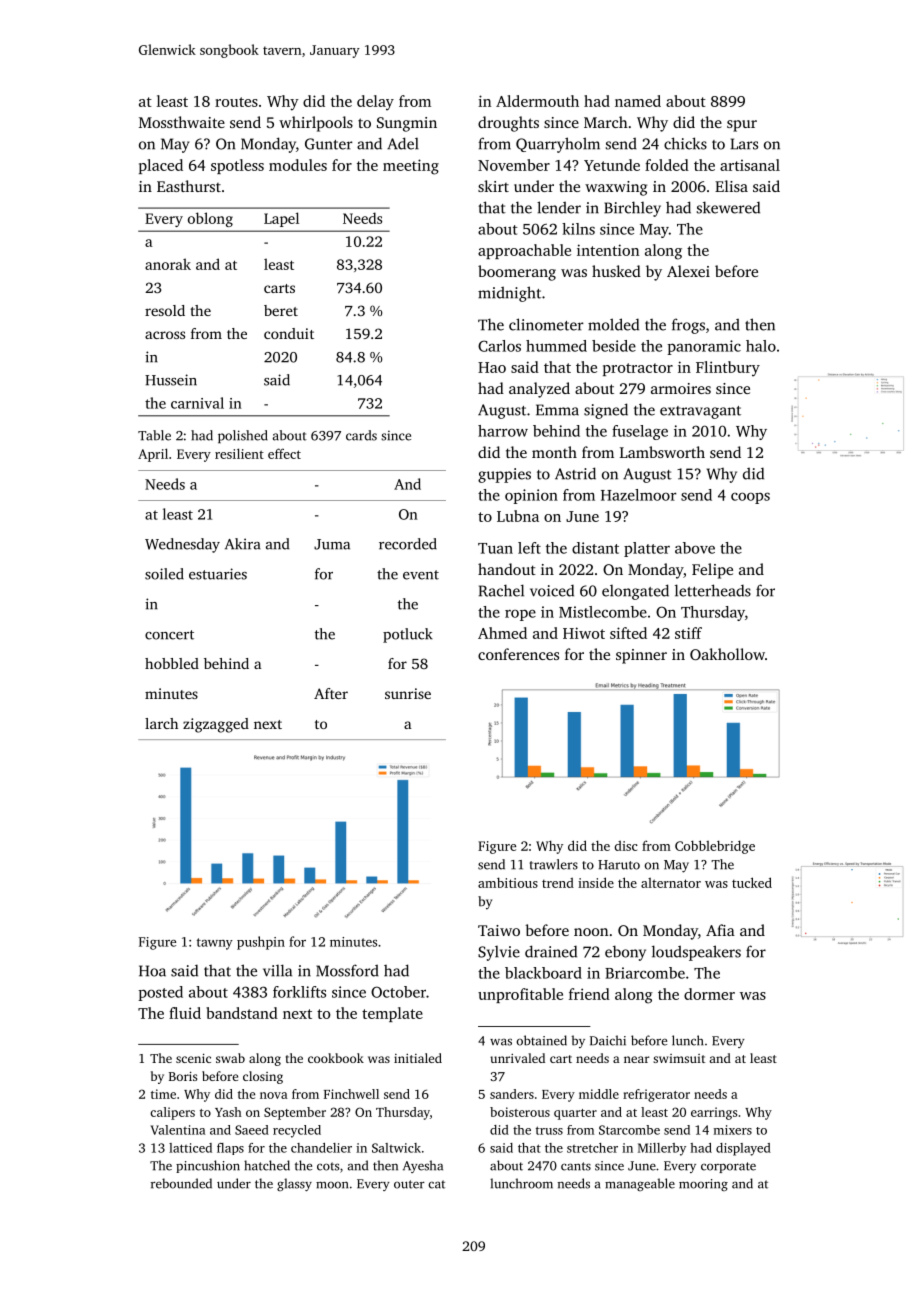  I want to click on Flintbury, so click(728, 369).
